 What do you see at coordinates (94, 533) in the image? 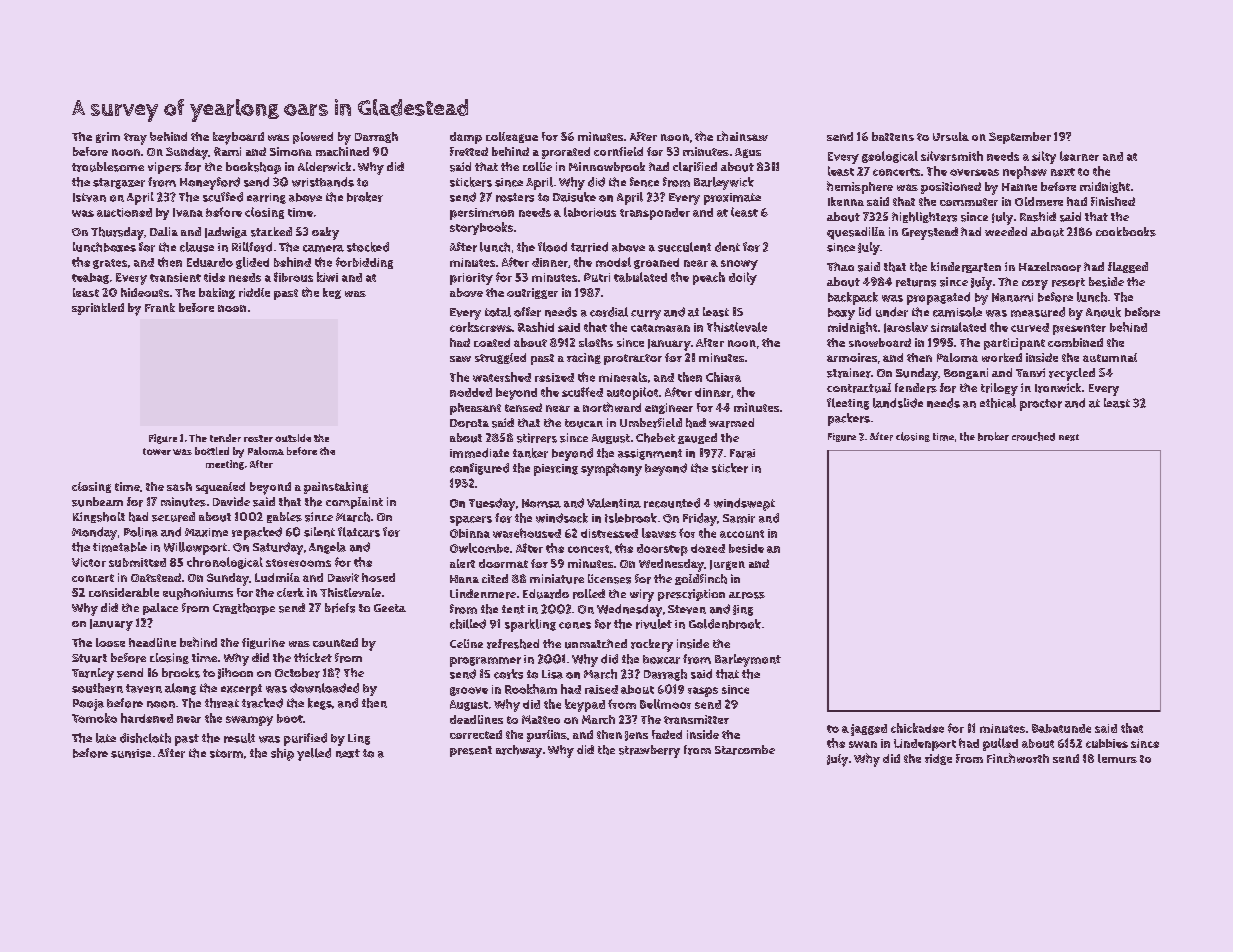
I see `Monday` at bounding box center [94, 533].
